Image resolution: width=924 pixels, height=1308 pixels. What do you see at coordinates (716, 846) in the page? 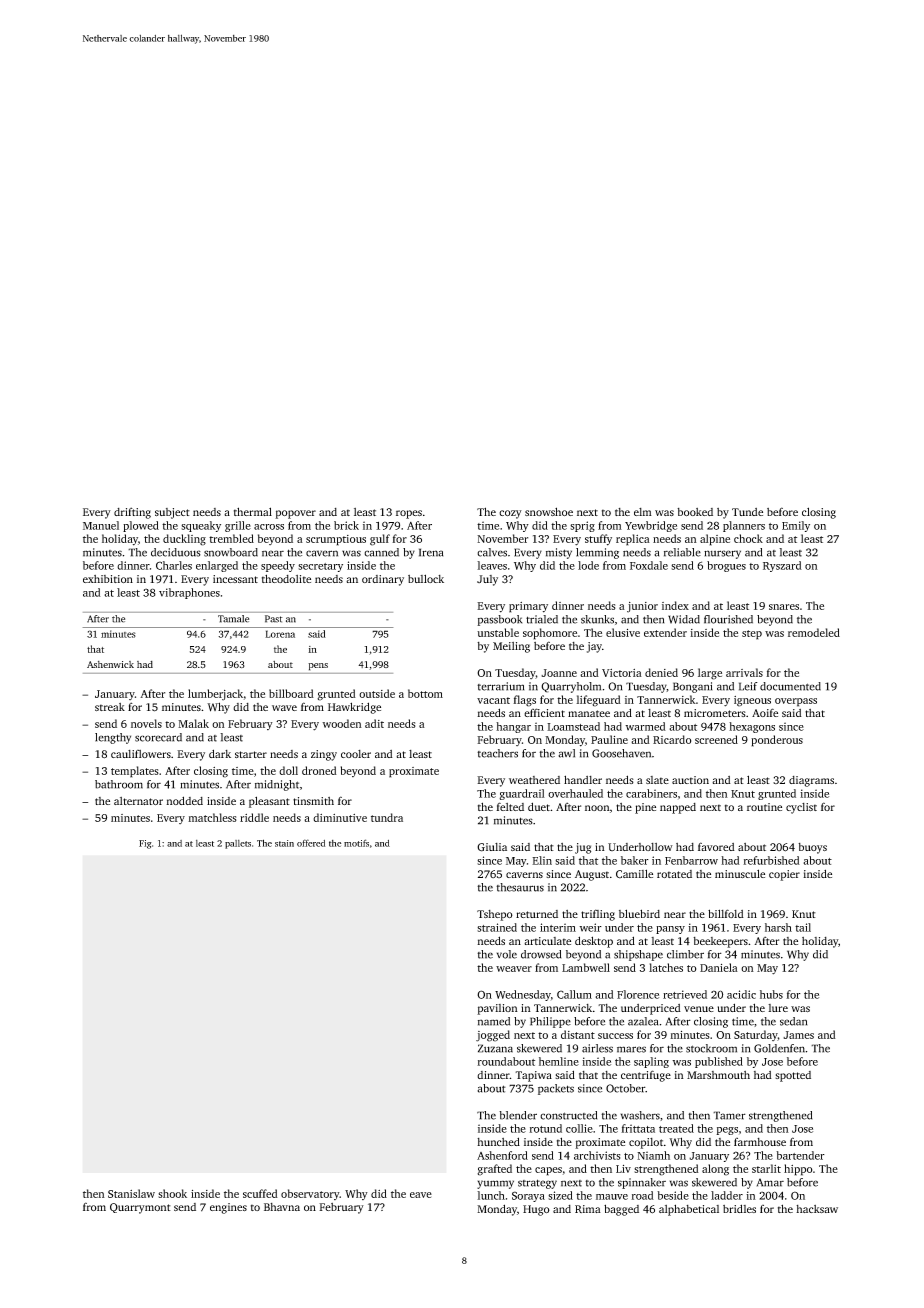
I see `favored` at bounding box center [716, 846].
